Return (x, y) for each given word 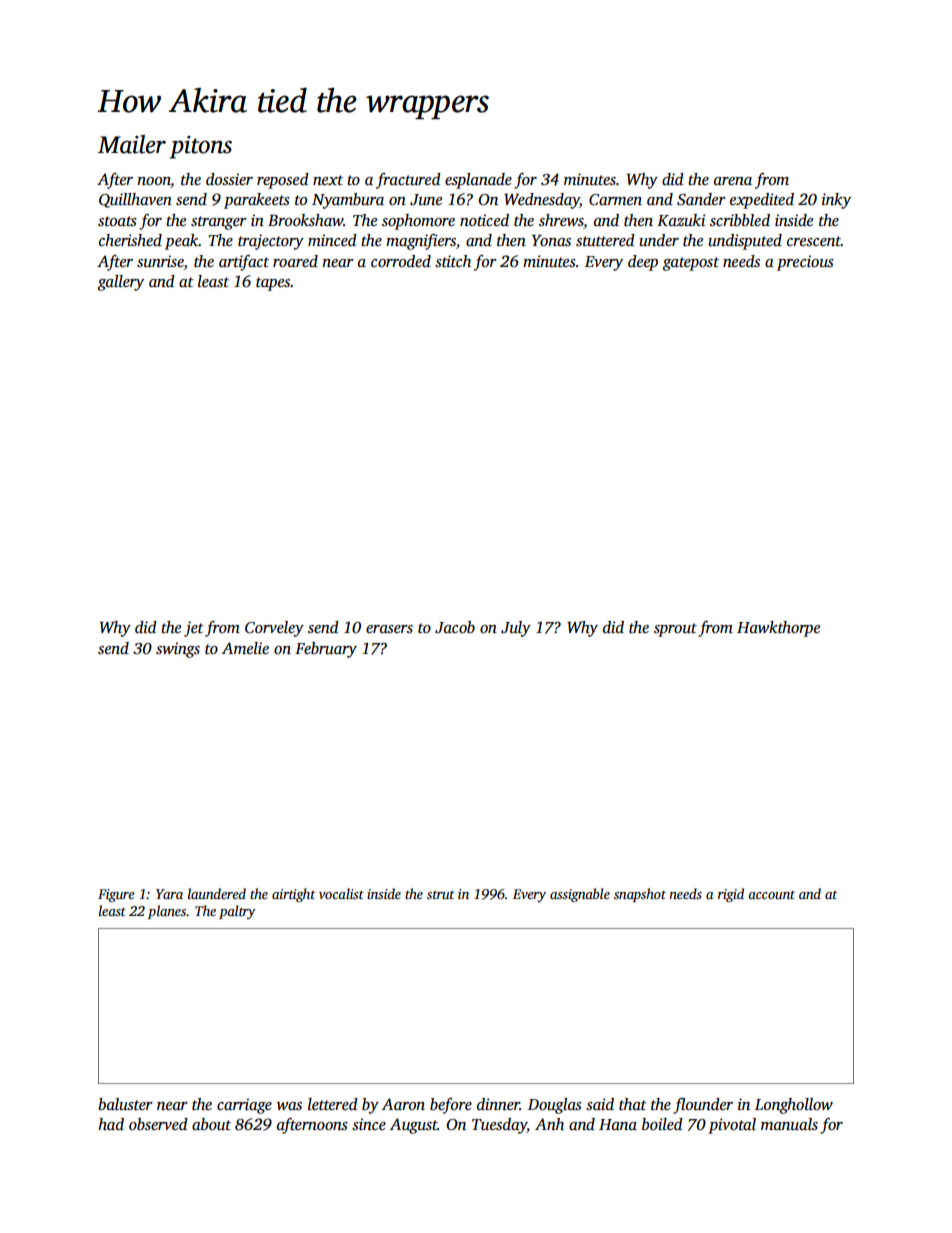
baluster (125, 1104)
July (516, 629)
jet (194, 629)
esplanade (478, 181)
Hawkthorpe (778, 629)
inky (836, 201)
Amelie (245, 648)
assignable (580, 895)
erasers (389, 629)
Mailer (132, 144)
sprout (675, 630)
